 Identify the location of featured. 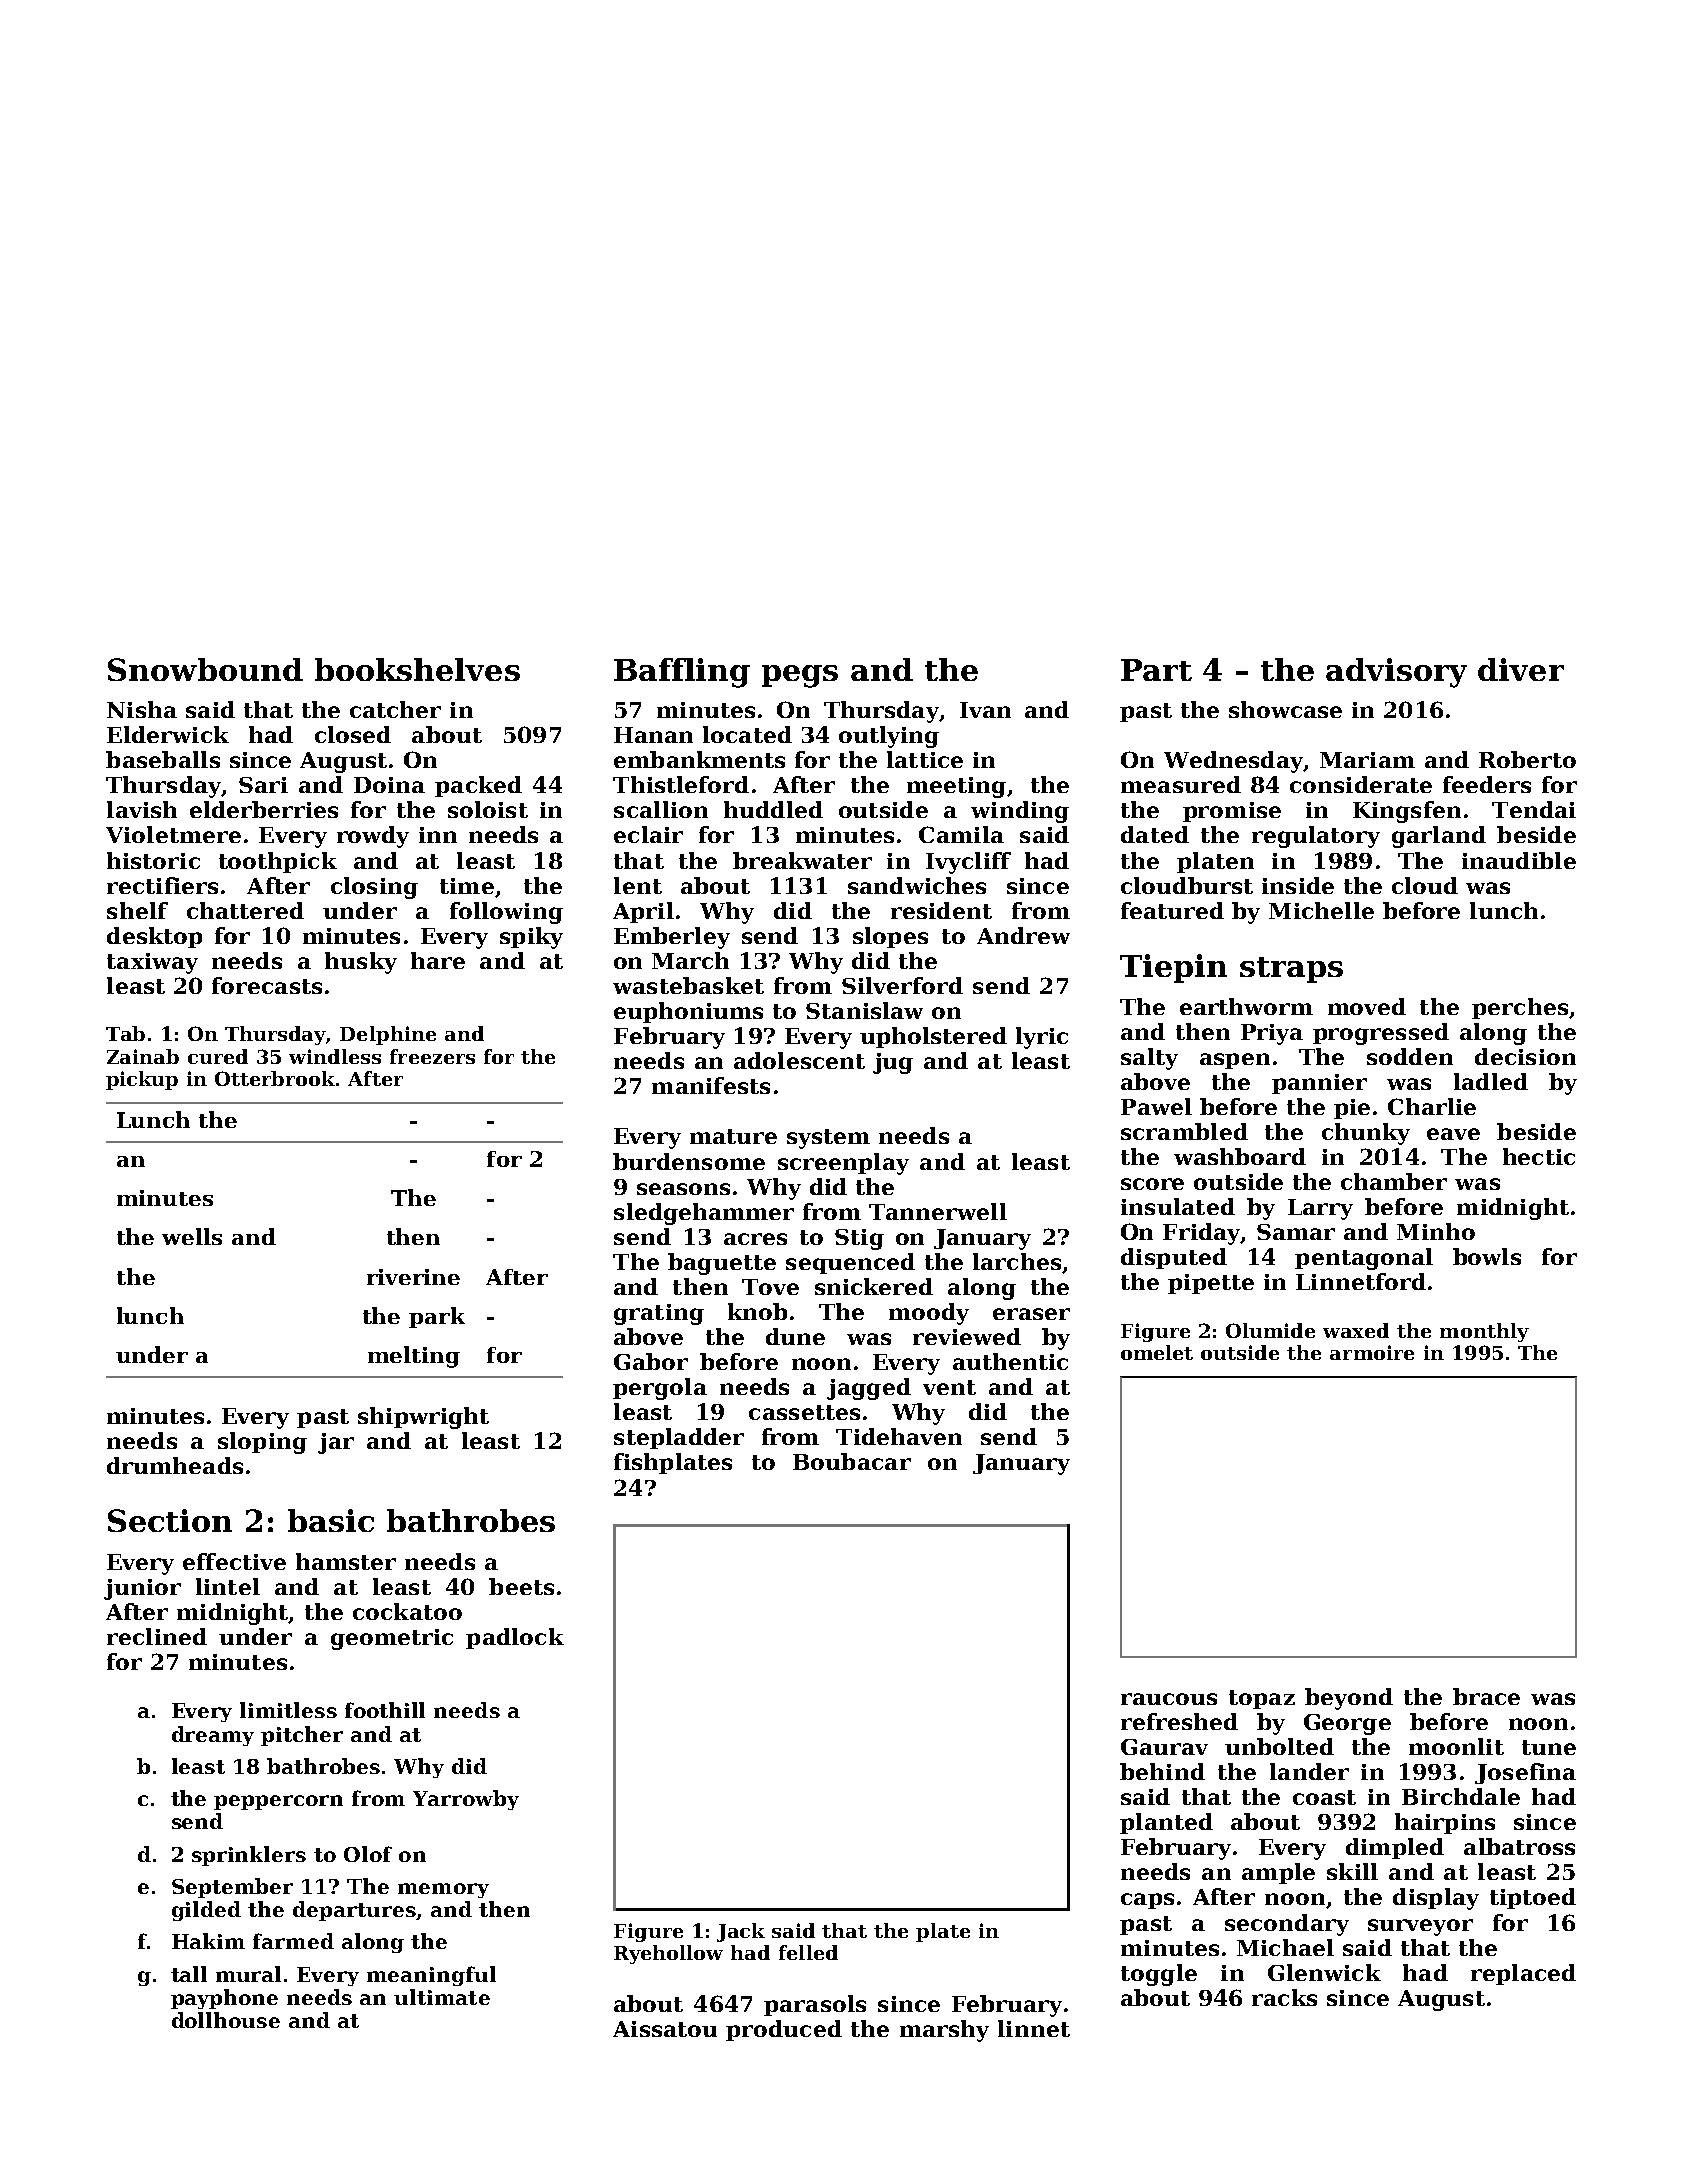
(1172, 910).
